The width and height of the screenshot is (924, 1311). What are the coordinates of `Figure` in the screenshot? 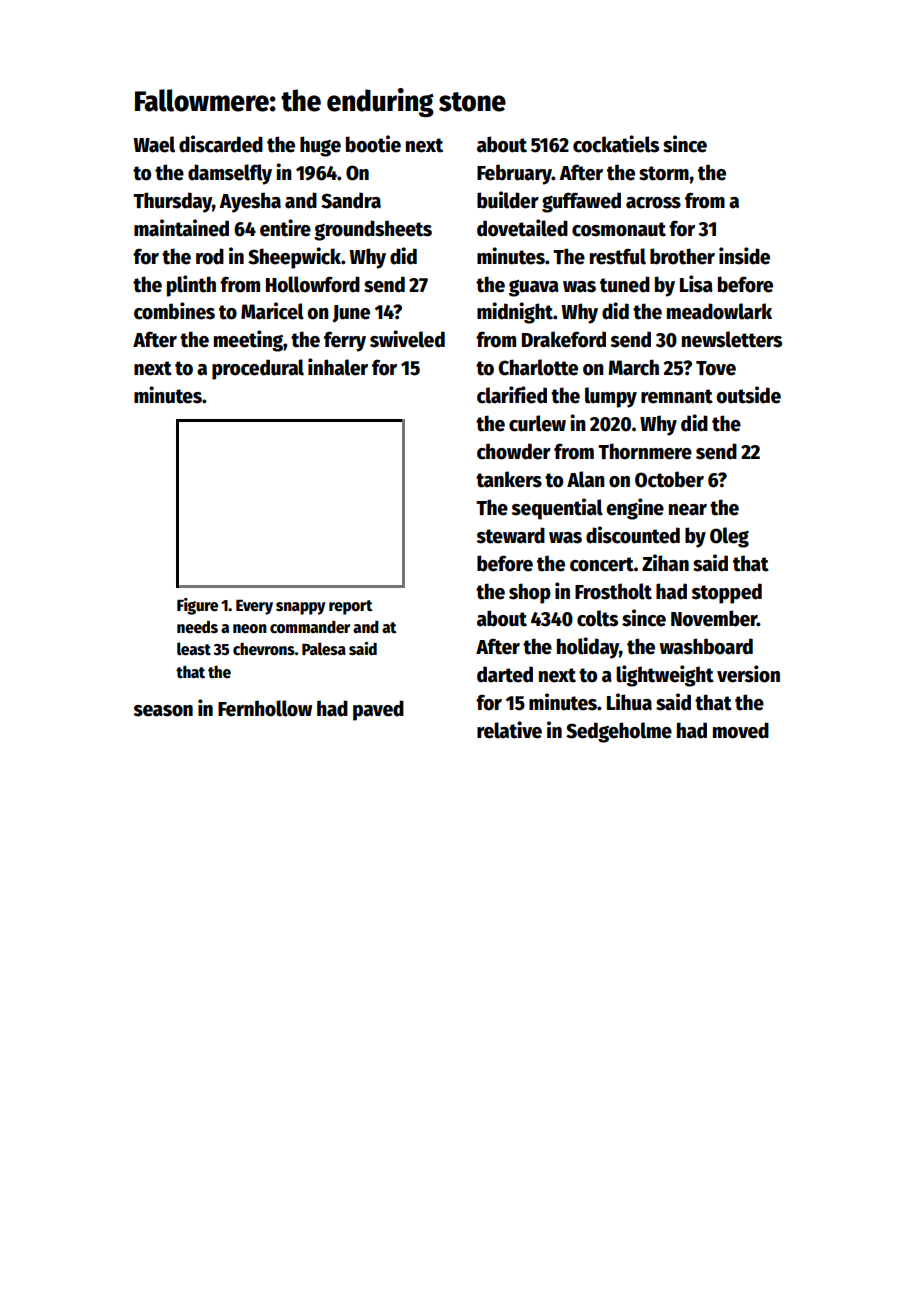 It's located at (197, 606).
